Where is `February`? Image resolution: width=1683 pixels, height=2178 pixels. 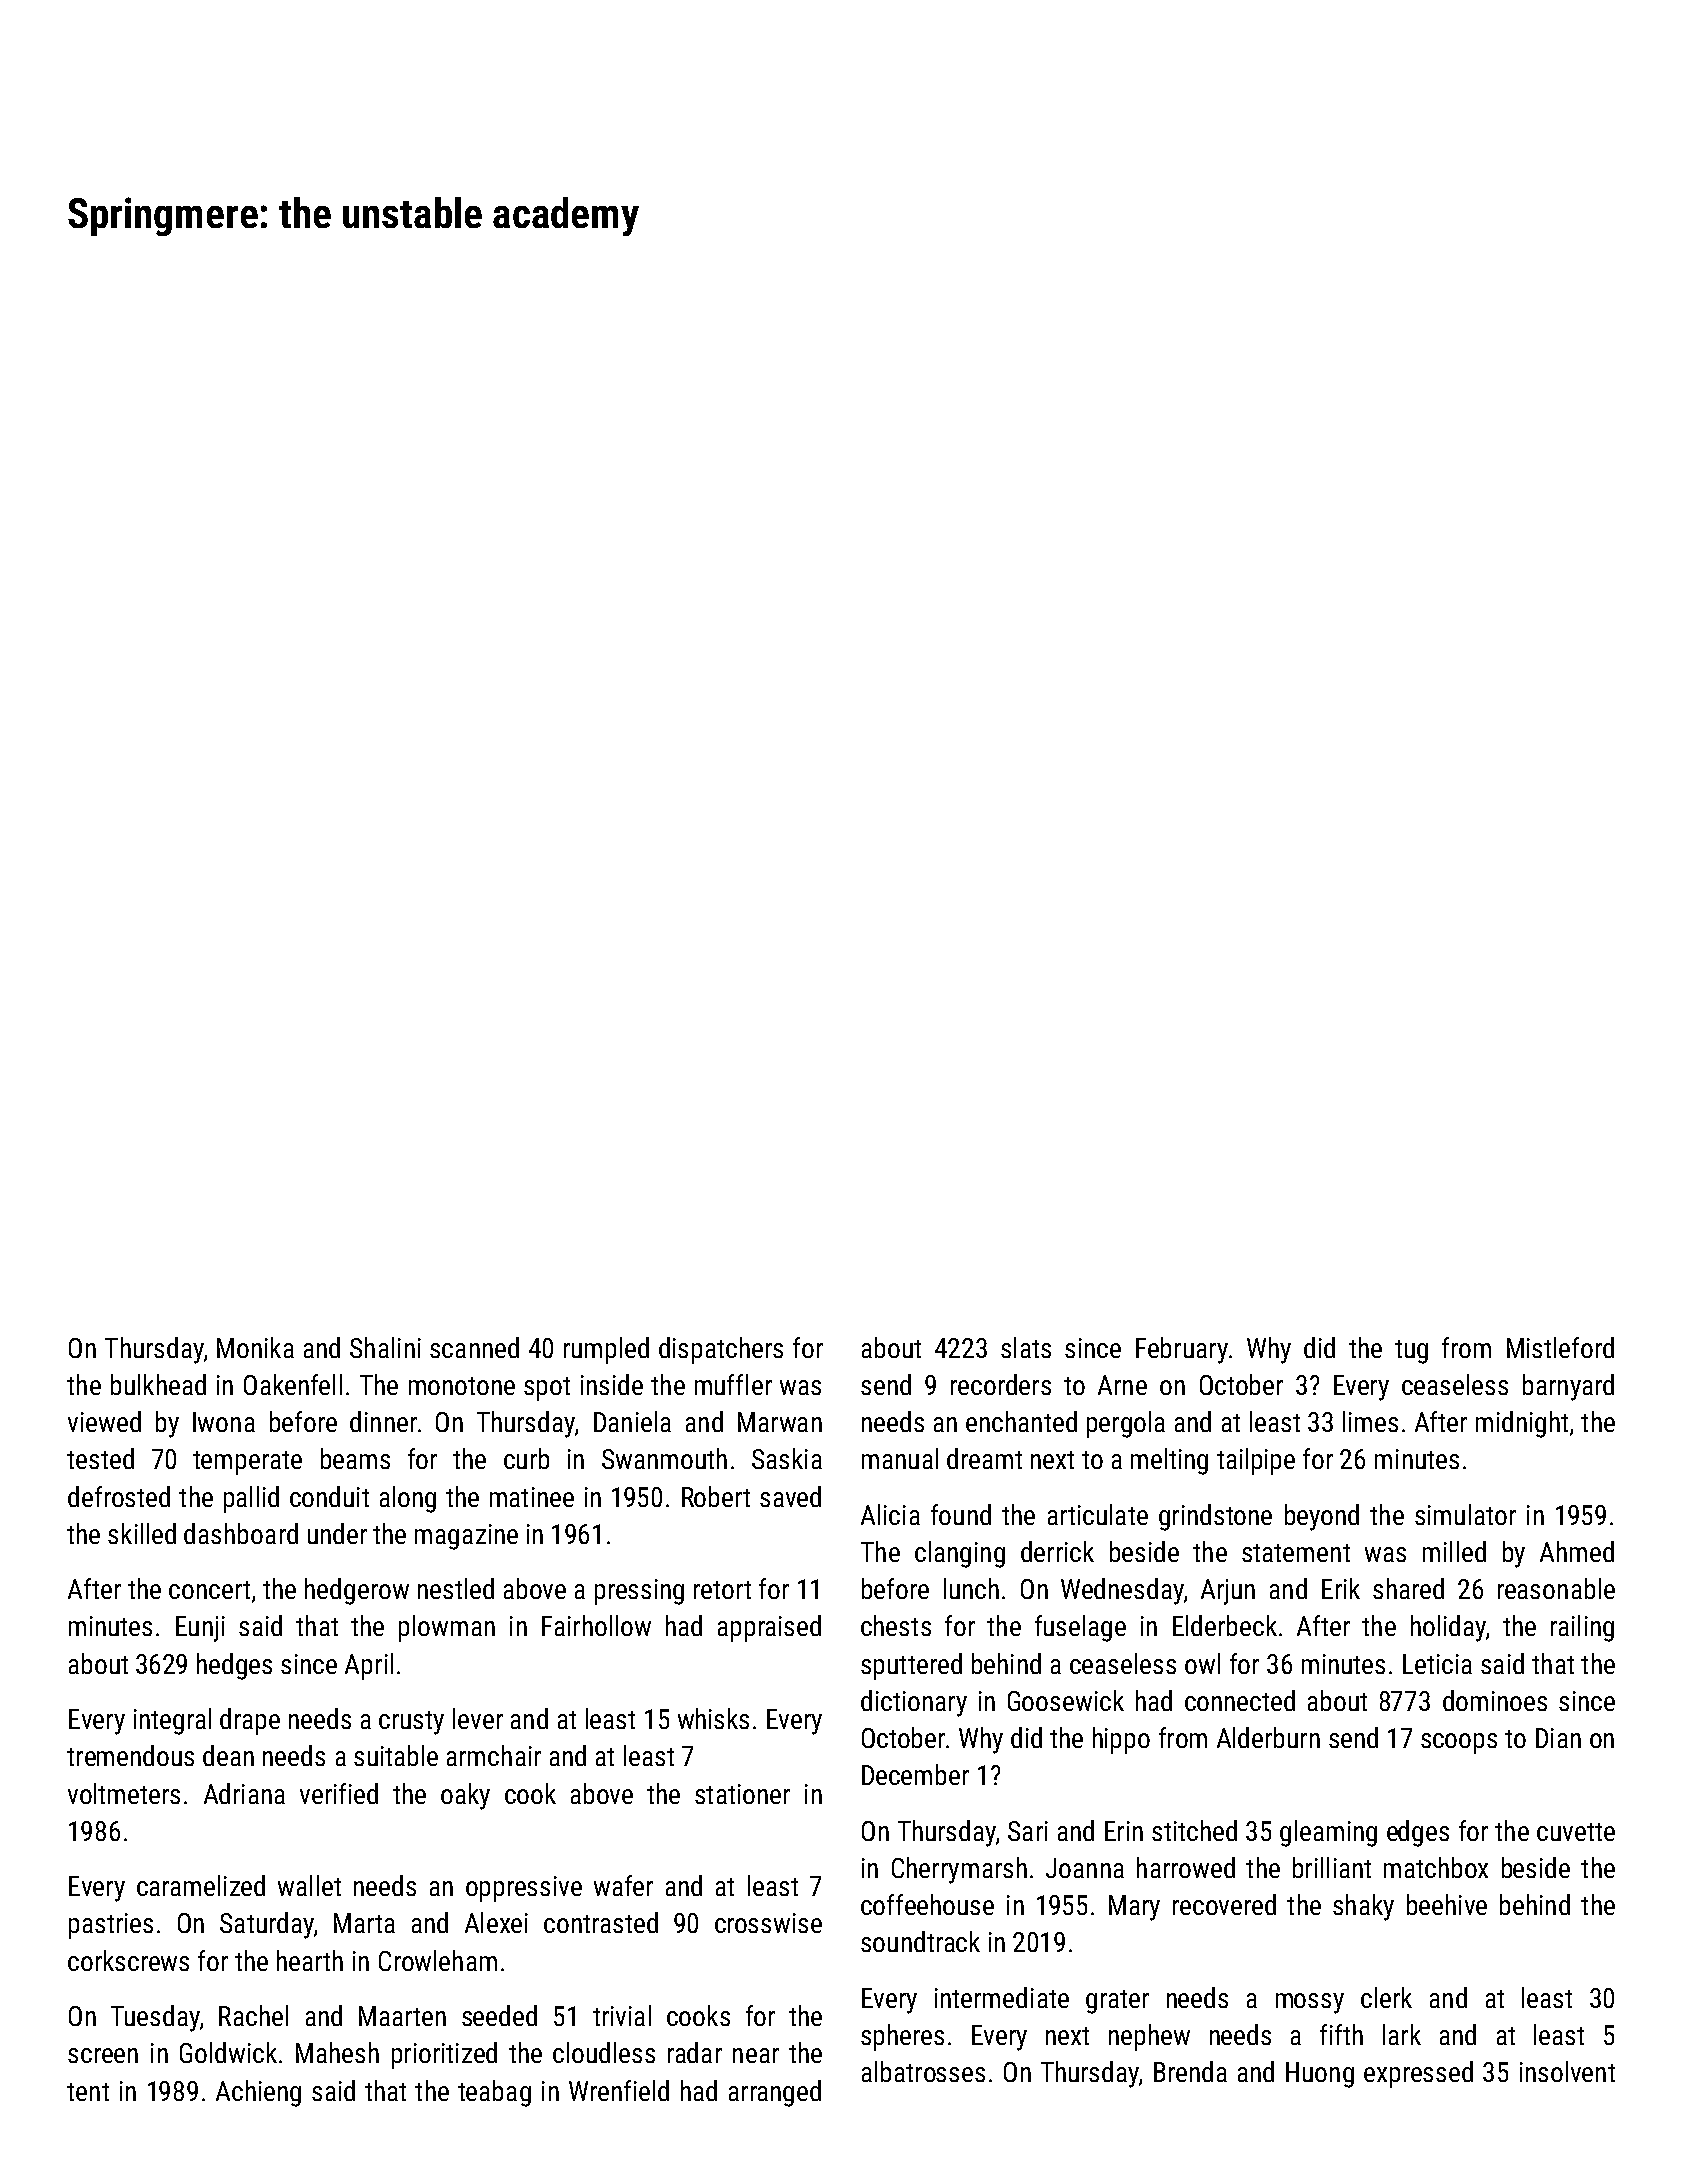 February is located at coordinates (1182, 1350).
